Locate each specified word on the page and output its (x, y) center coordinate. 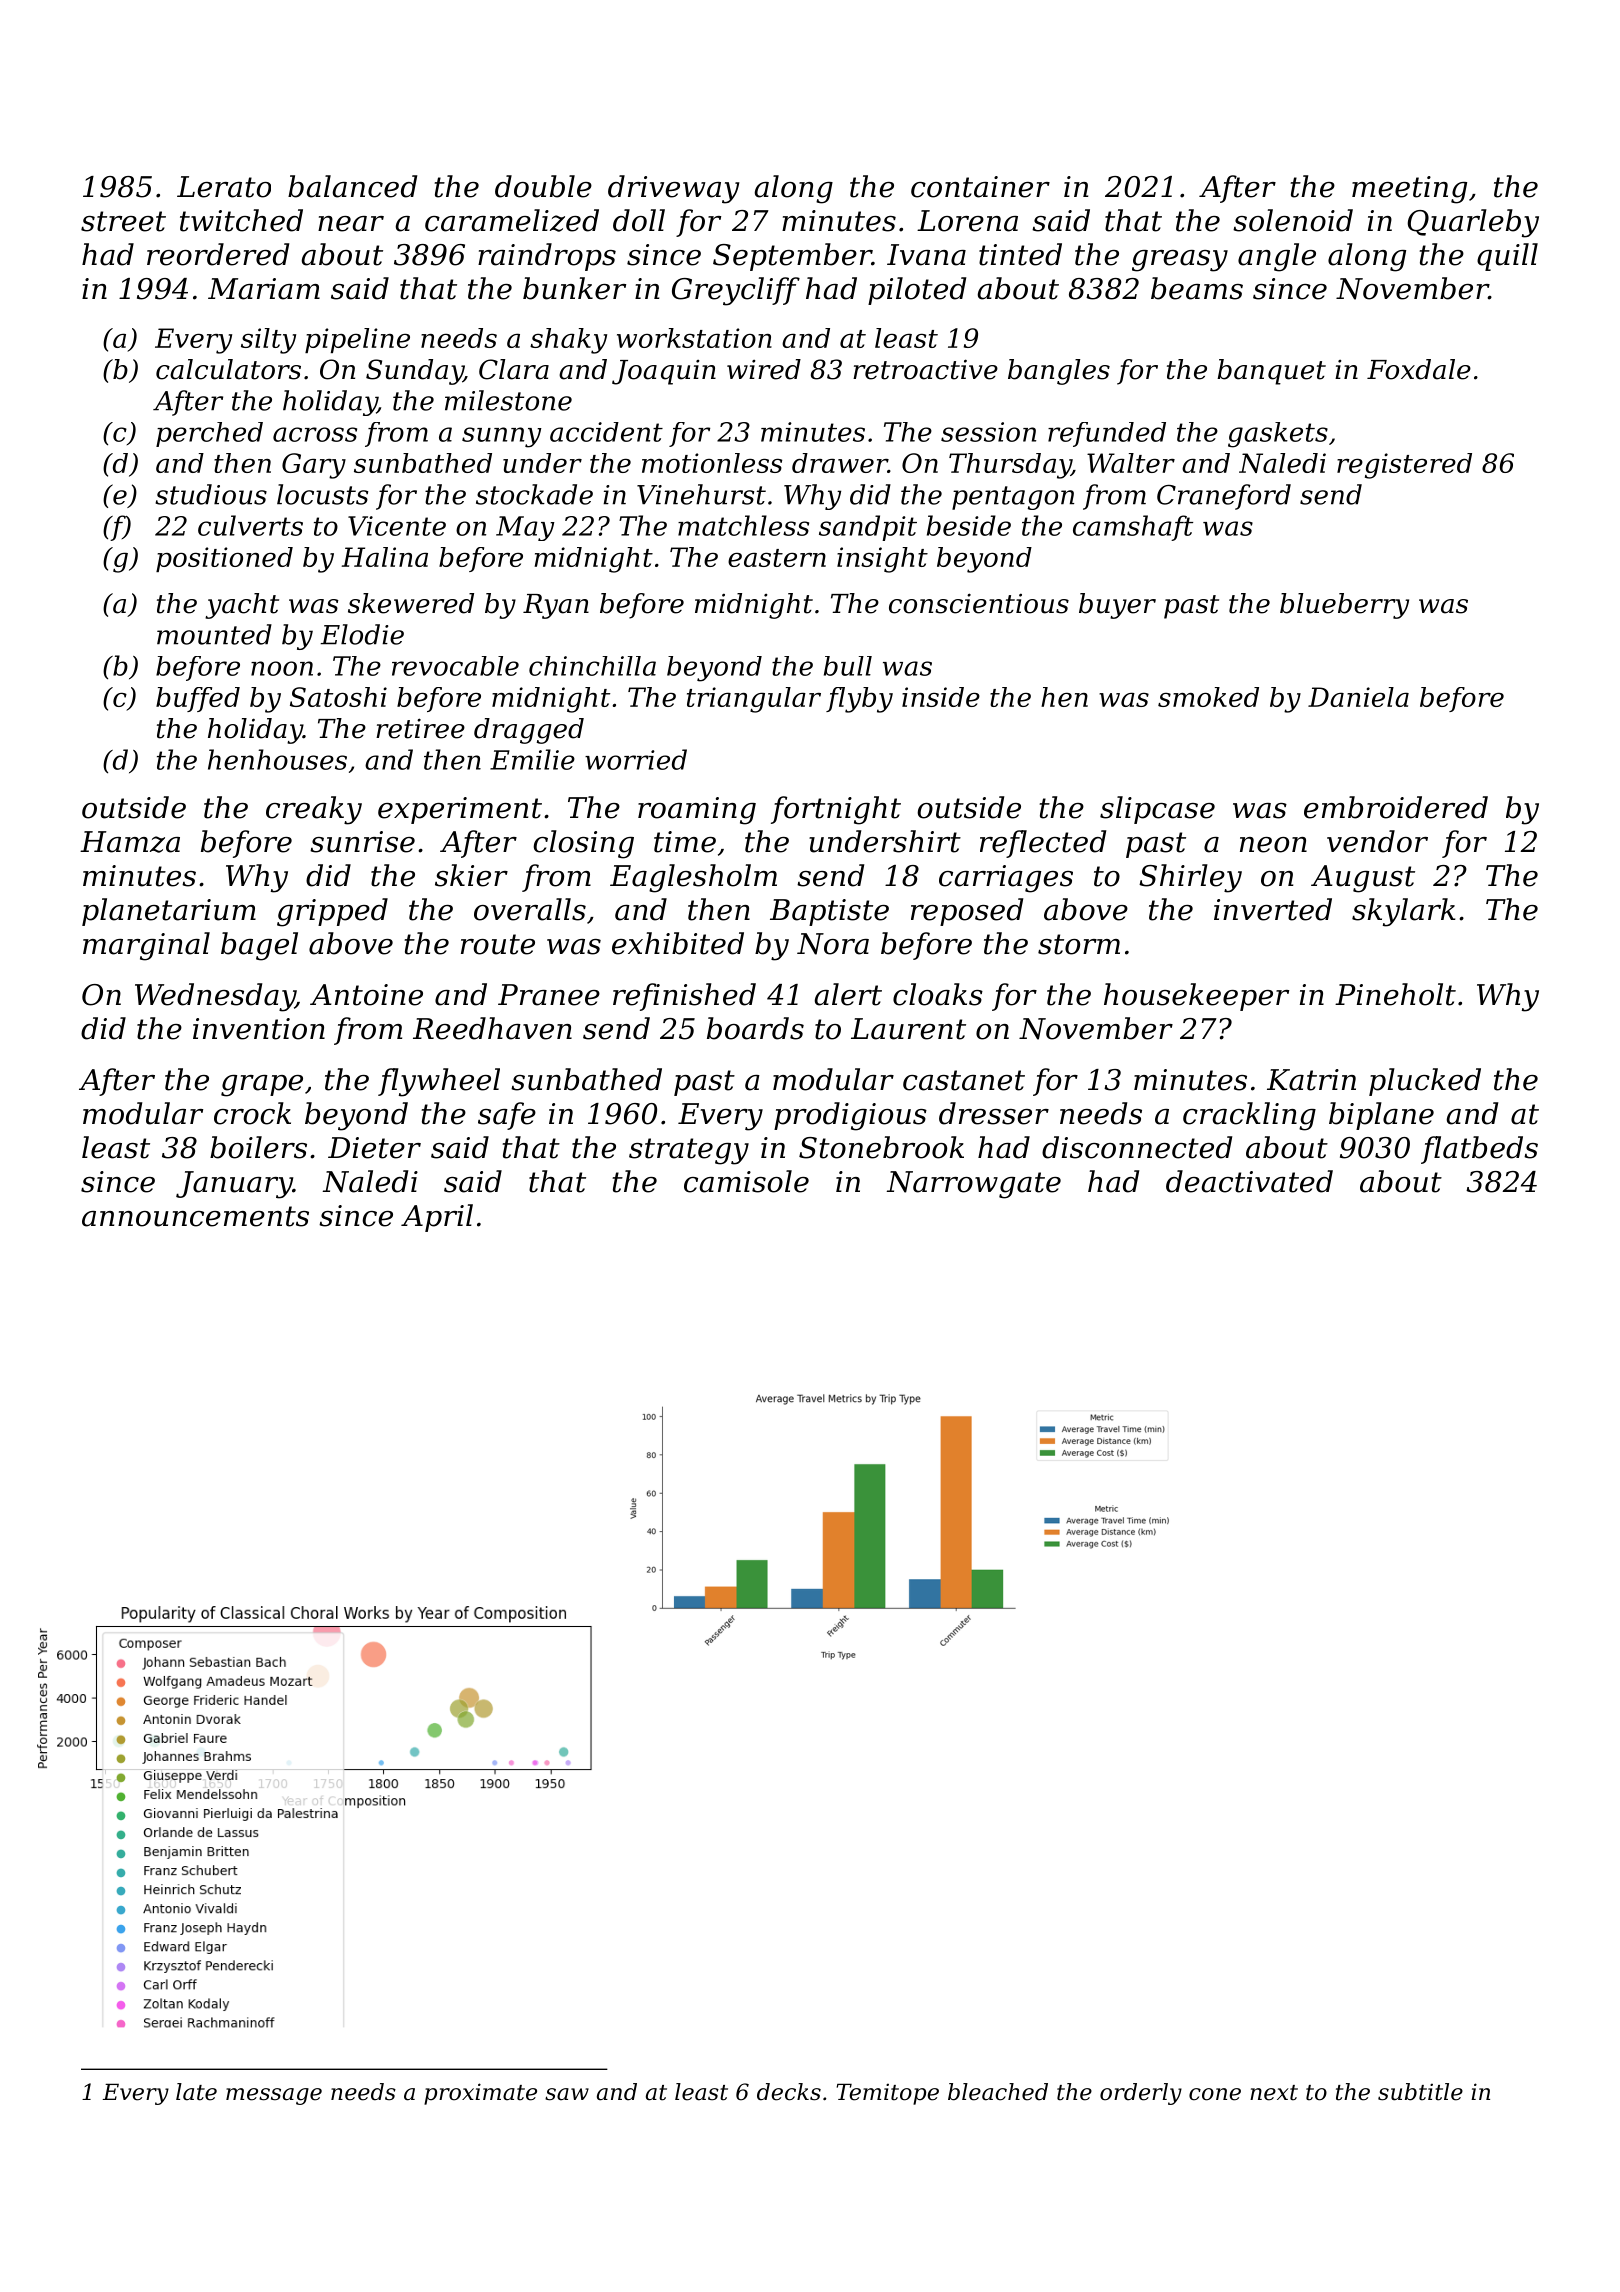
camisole (746, 1181)
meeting (1409, 190)
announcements (195, 1216)
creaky (314, 810)
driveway (674, 189)
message (274, 2096)
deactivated (1249, 1181)
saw (567, 2094)
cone (1215, 2094)
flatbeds (1479, 1150)
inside (941, 697)
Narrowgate (974, 1185)
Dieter (374, 1148)
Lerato (224, 187)
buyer (1117, 606)
